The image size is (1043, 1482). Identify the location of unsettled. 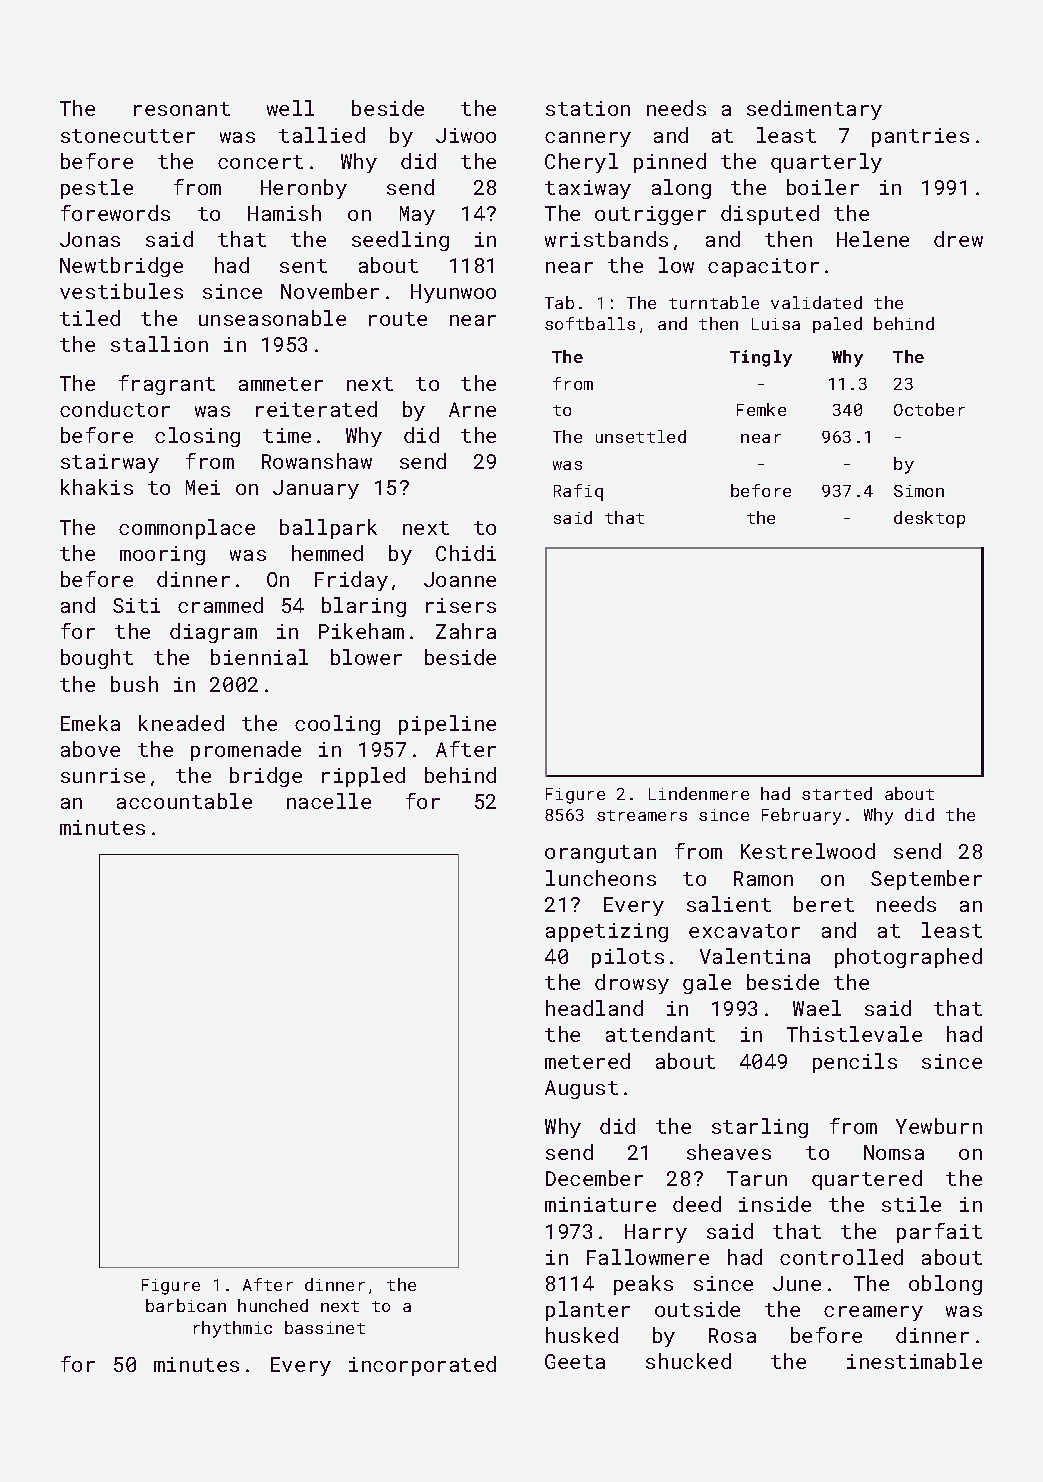
(641, 436).
